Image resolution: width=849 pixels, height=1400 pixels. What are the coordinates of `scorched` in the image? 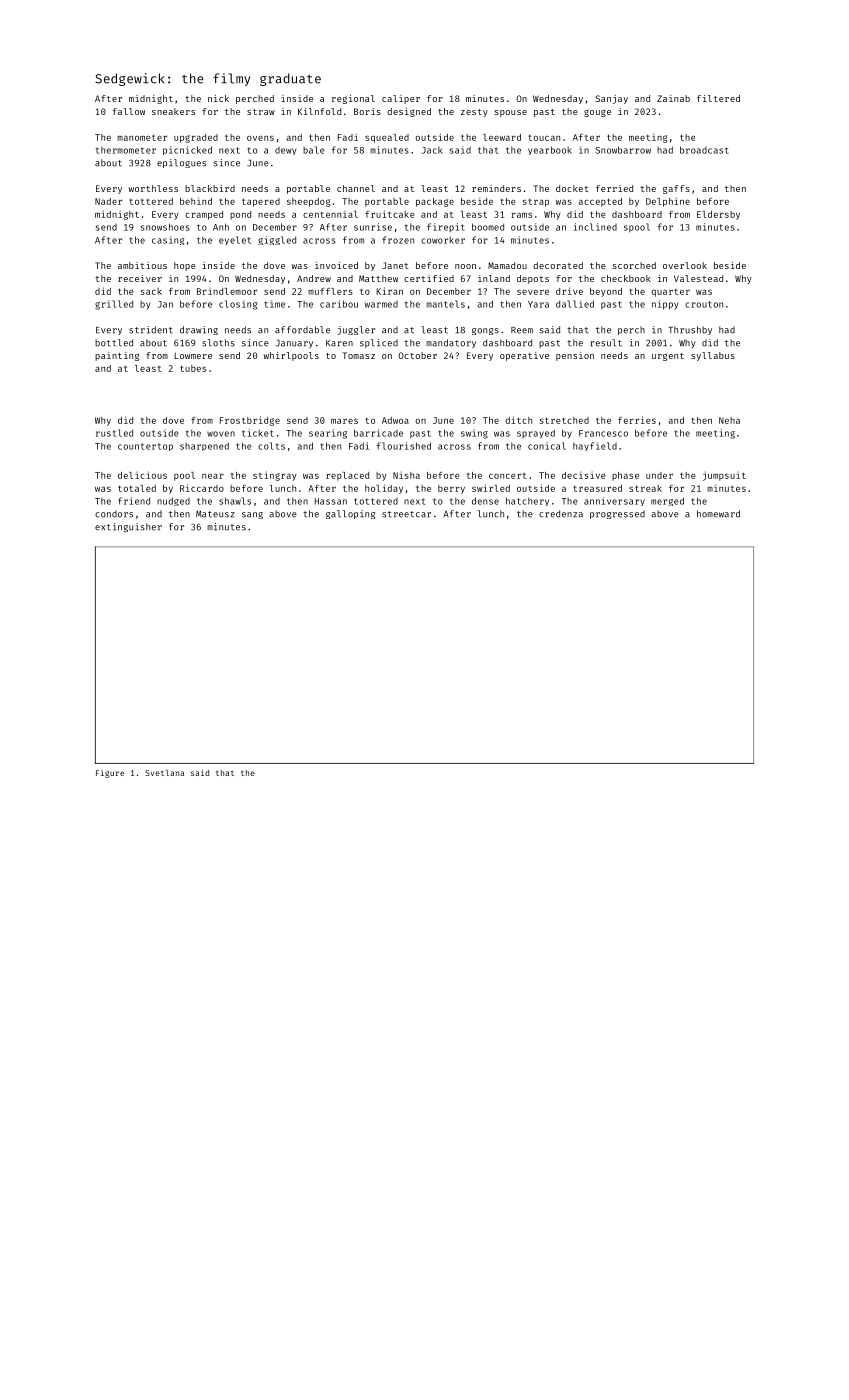 It's located at (634, 265).
